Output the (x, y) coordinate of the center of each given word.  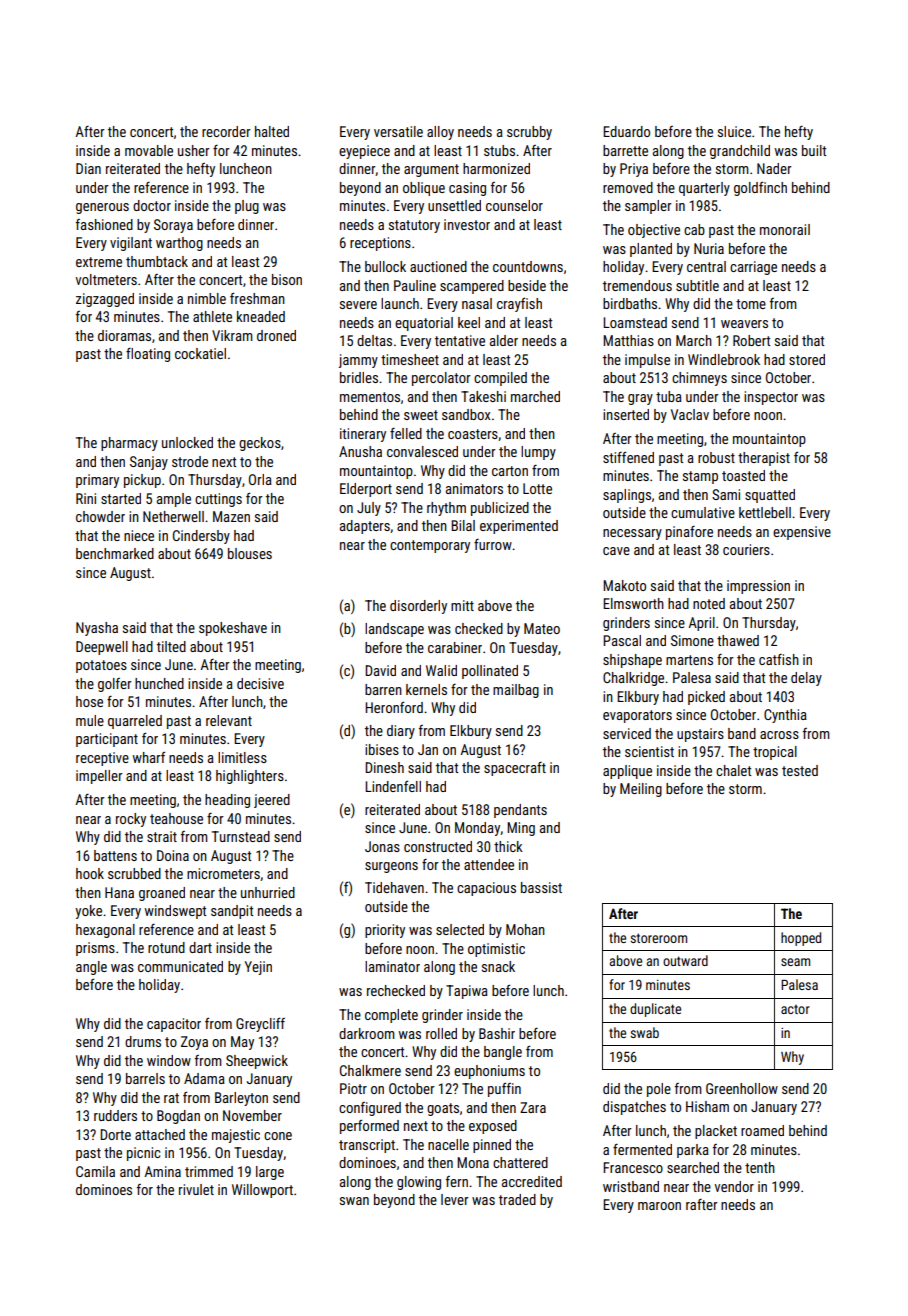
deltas (374, 340)
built (814, 150)
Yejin (258, 968)
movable (149, 150)
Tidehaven (394, 887)
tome (751, 304)
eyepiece (364, 152)
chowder (100, 516)
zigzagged (105, 300)
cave (616, 551)
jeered (272, 801)
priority (385, 931)
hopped (801, 939)
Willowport (262, 1191)
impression (758, 587)
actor (795, 1009)
